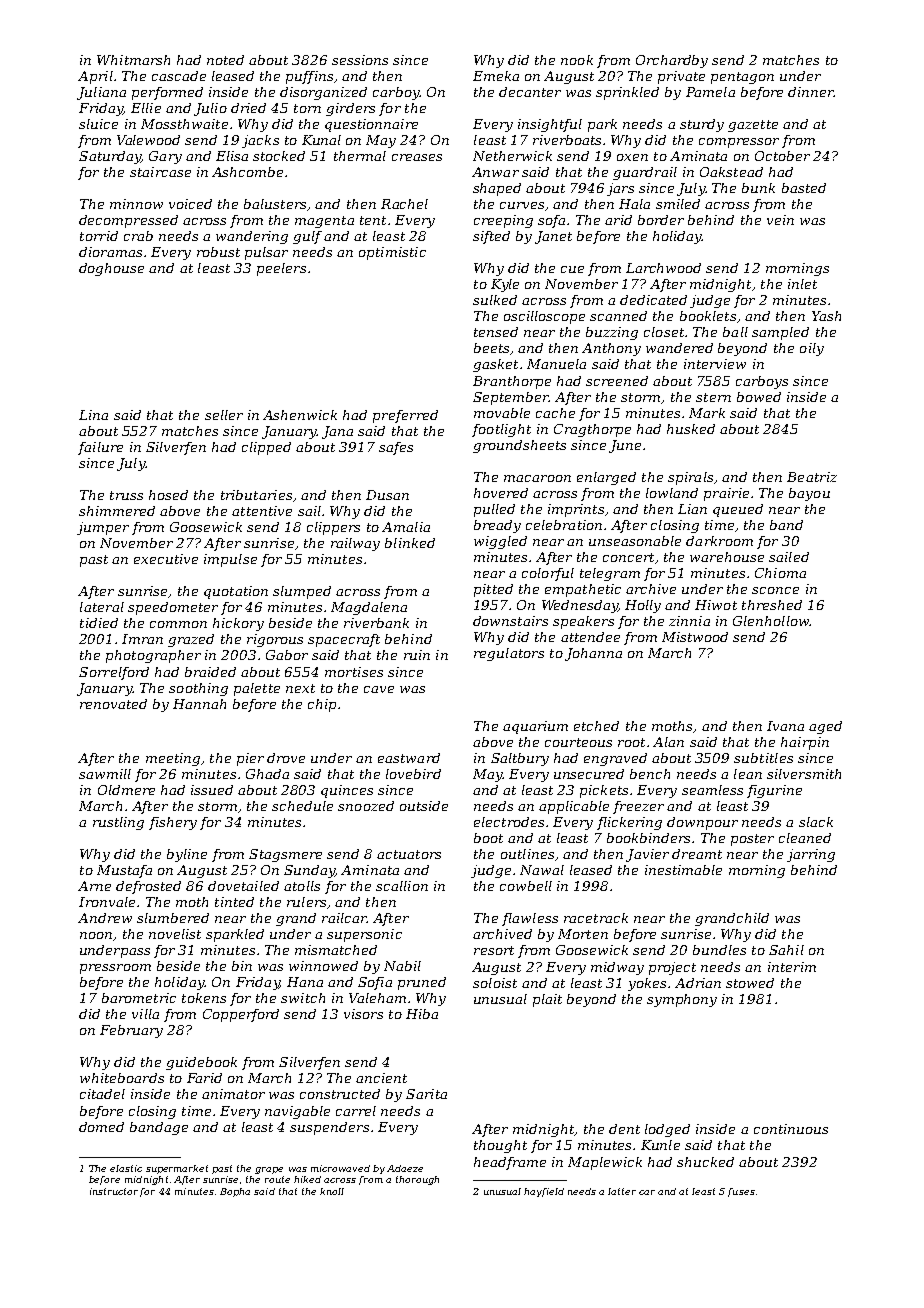 The width and height of the screenshot is (924, 1308). What do you see at coordinates (126, 1168) in the screenshot?
I see `elastic` at bounding box center [126, 1168].
